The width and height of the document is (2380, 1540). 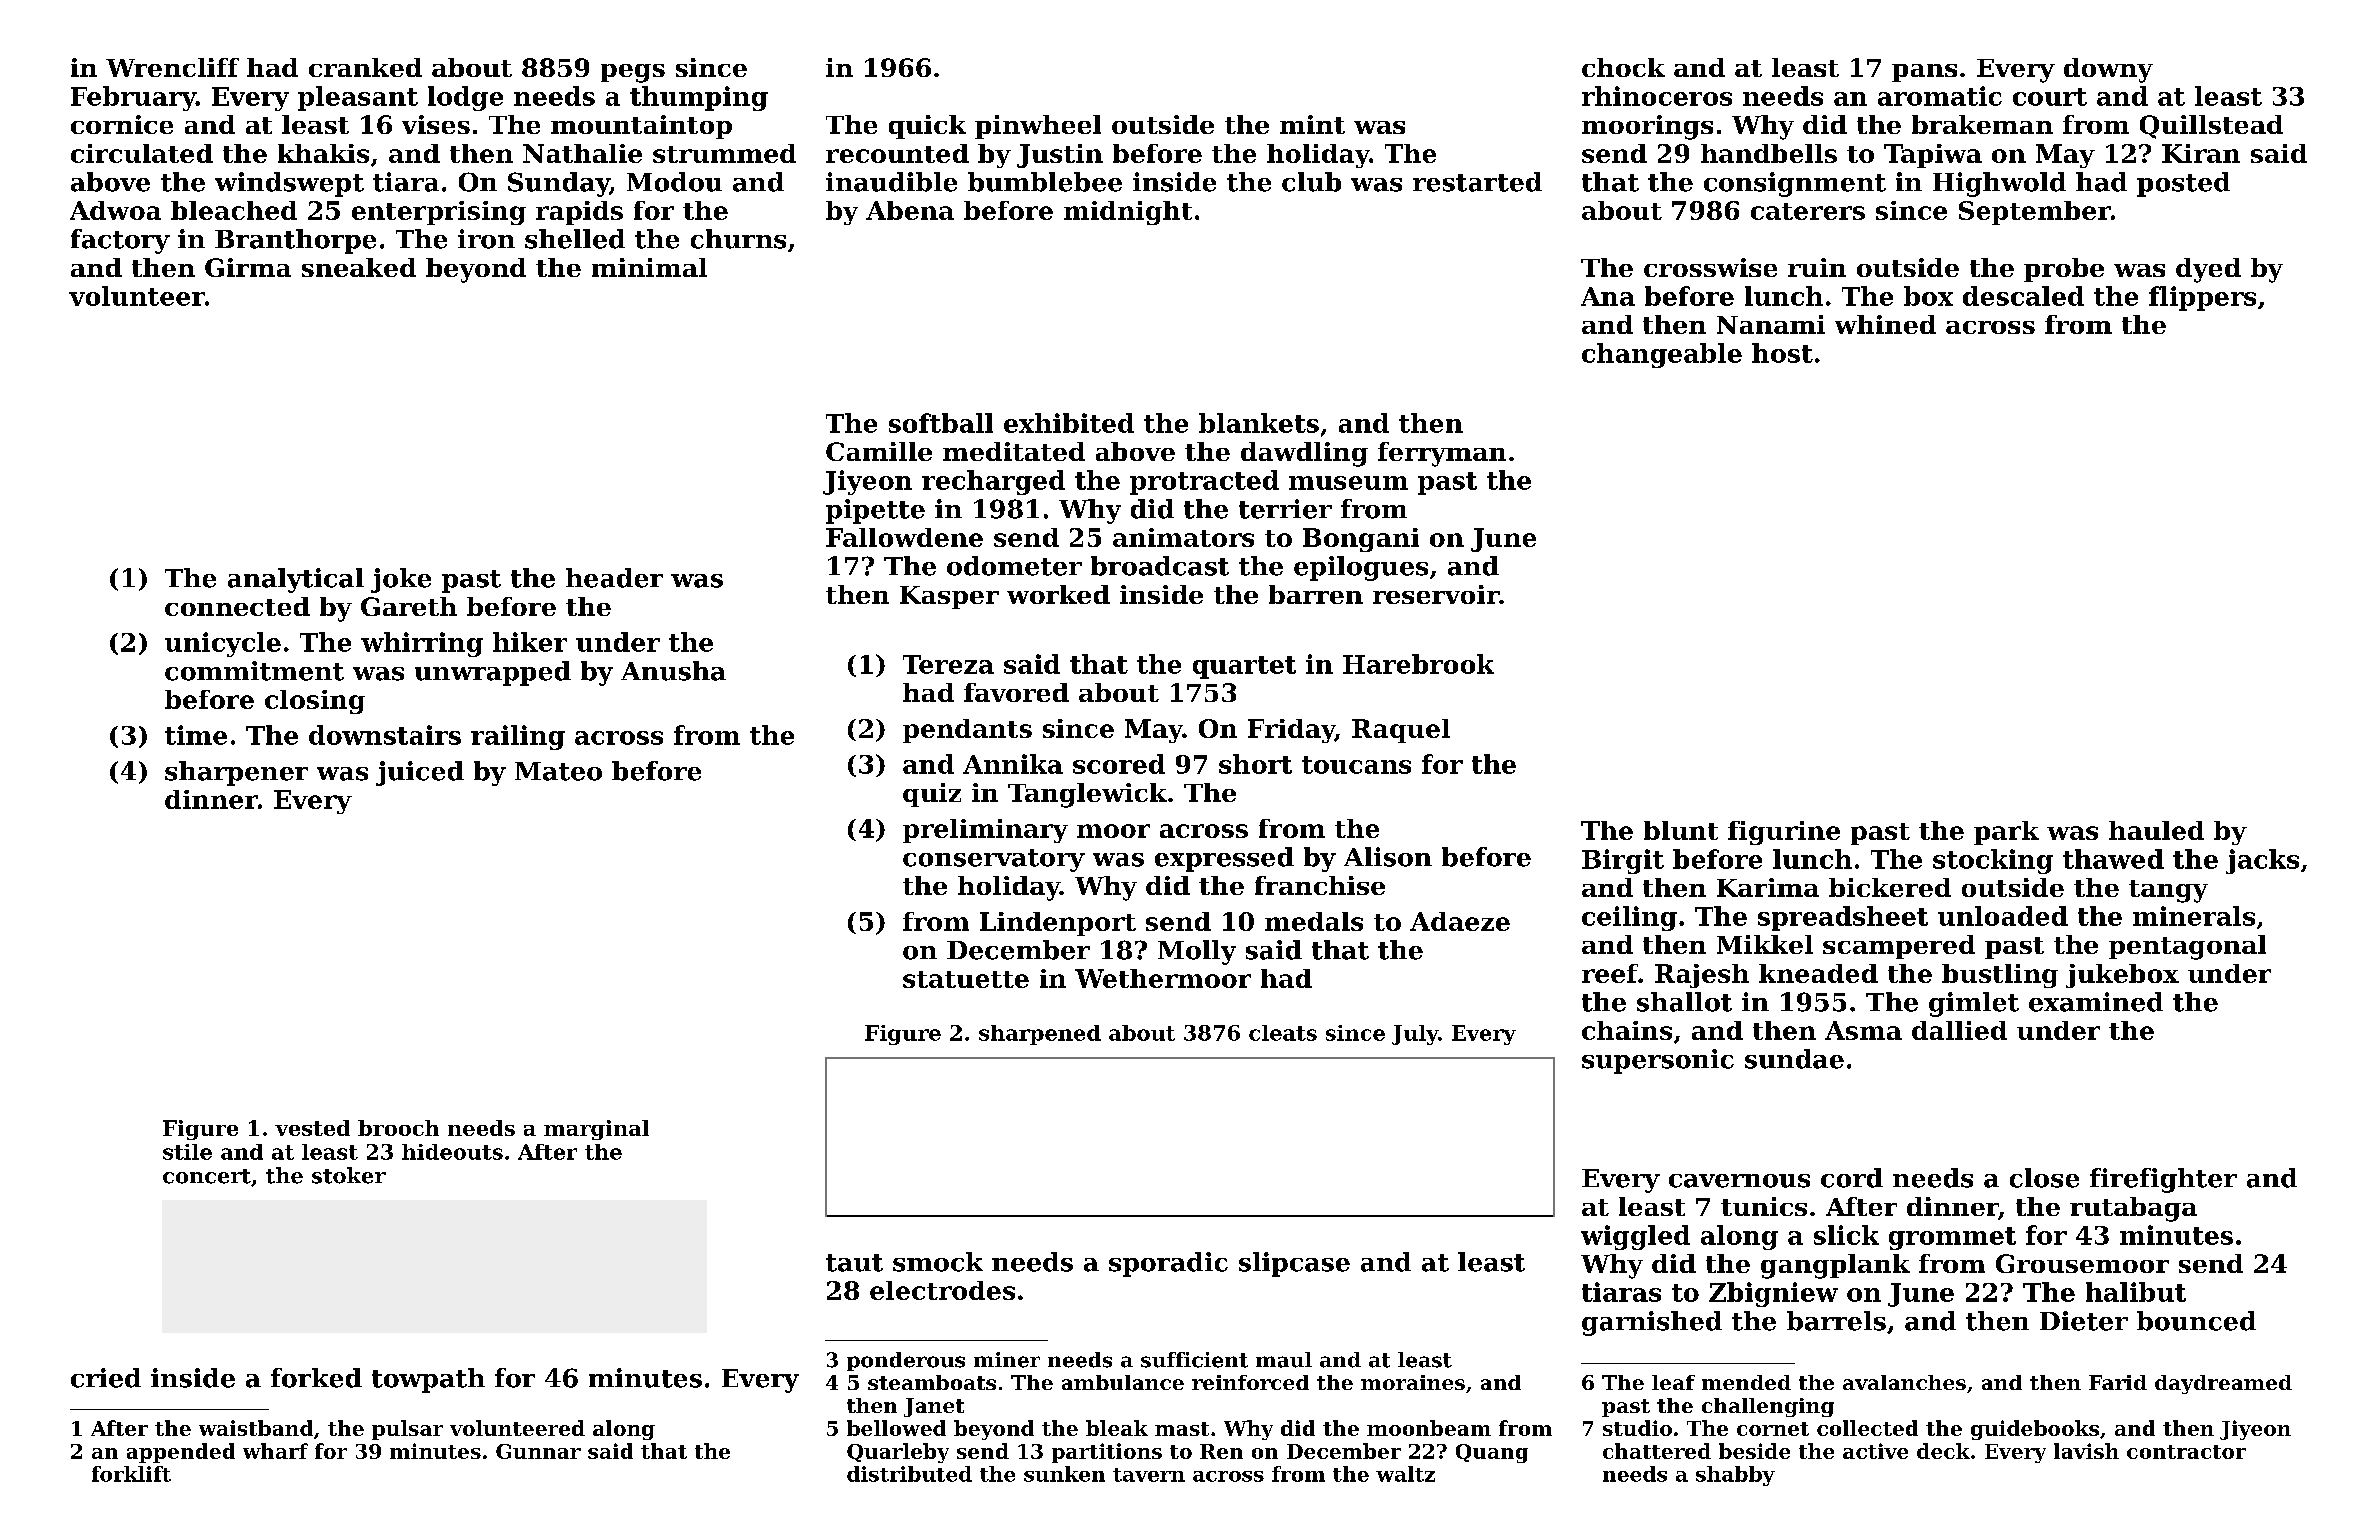 I want to click on reinforced, so click(x=1250, y=1382).
